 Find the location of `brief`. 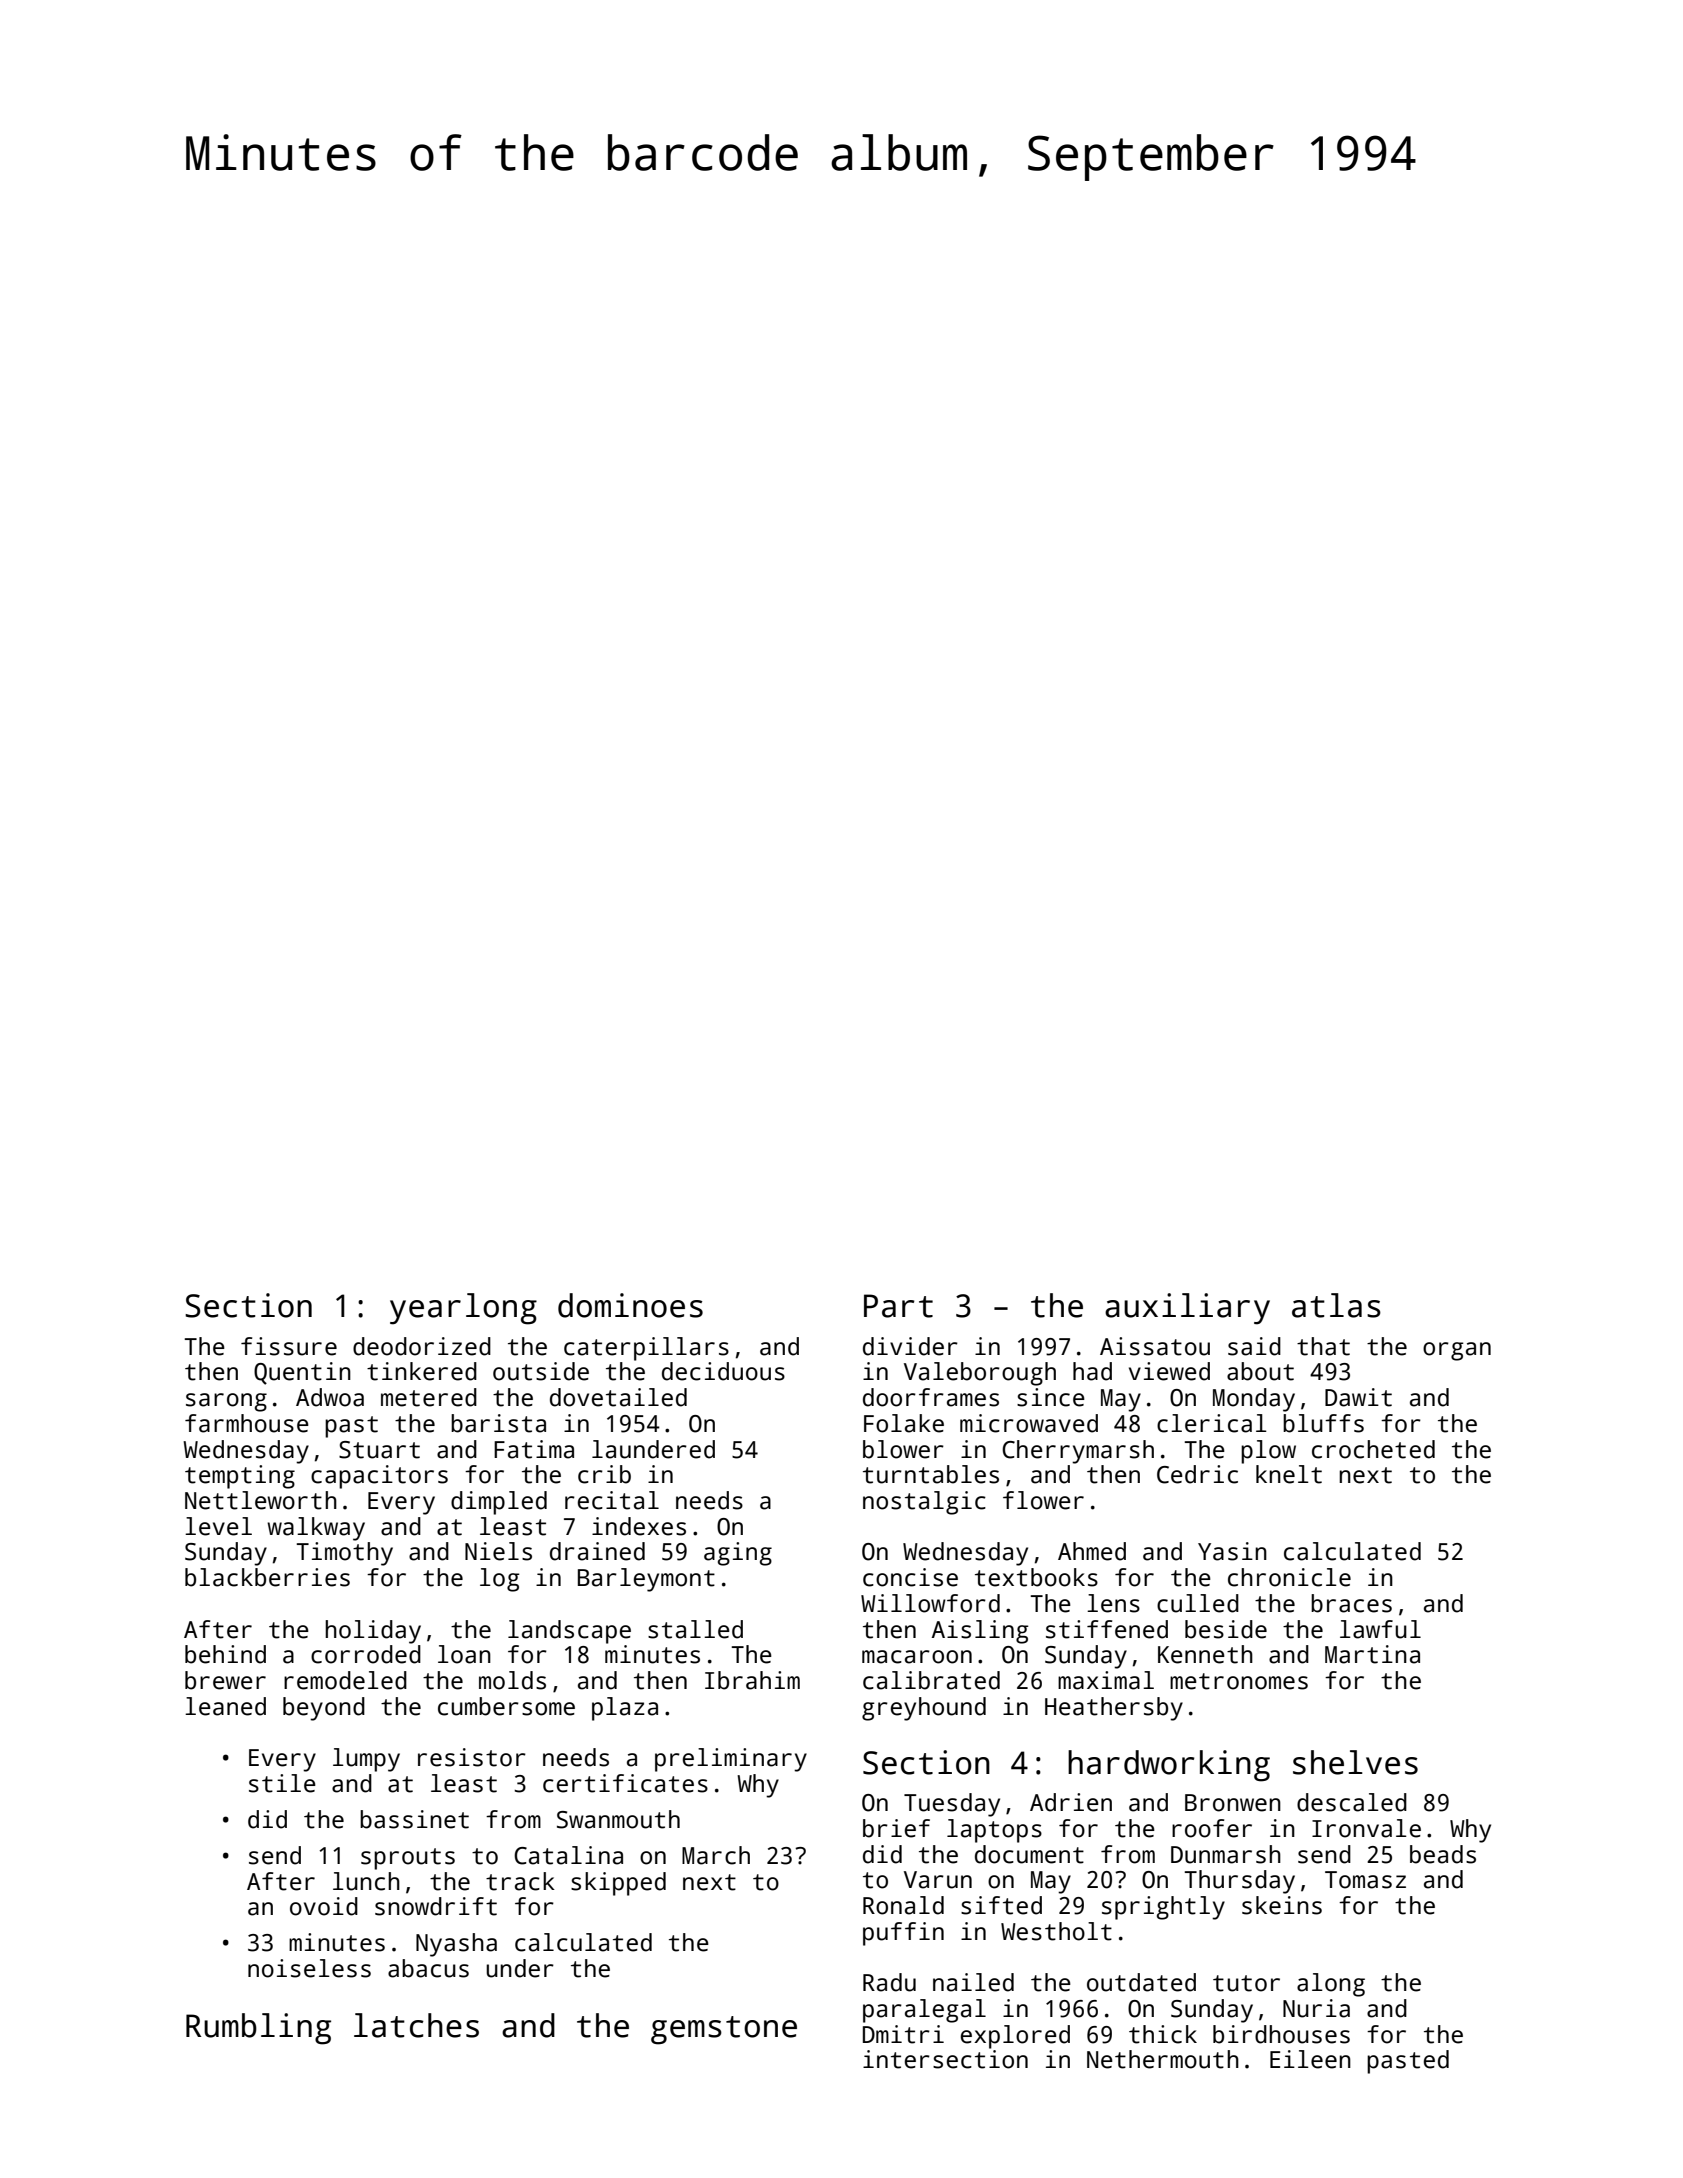

brief is located at coordinates (896, 1828).
